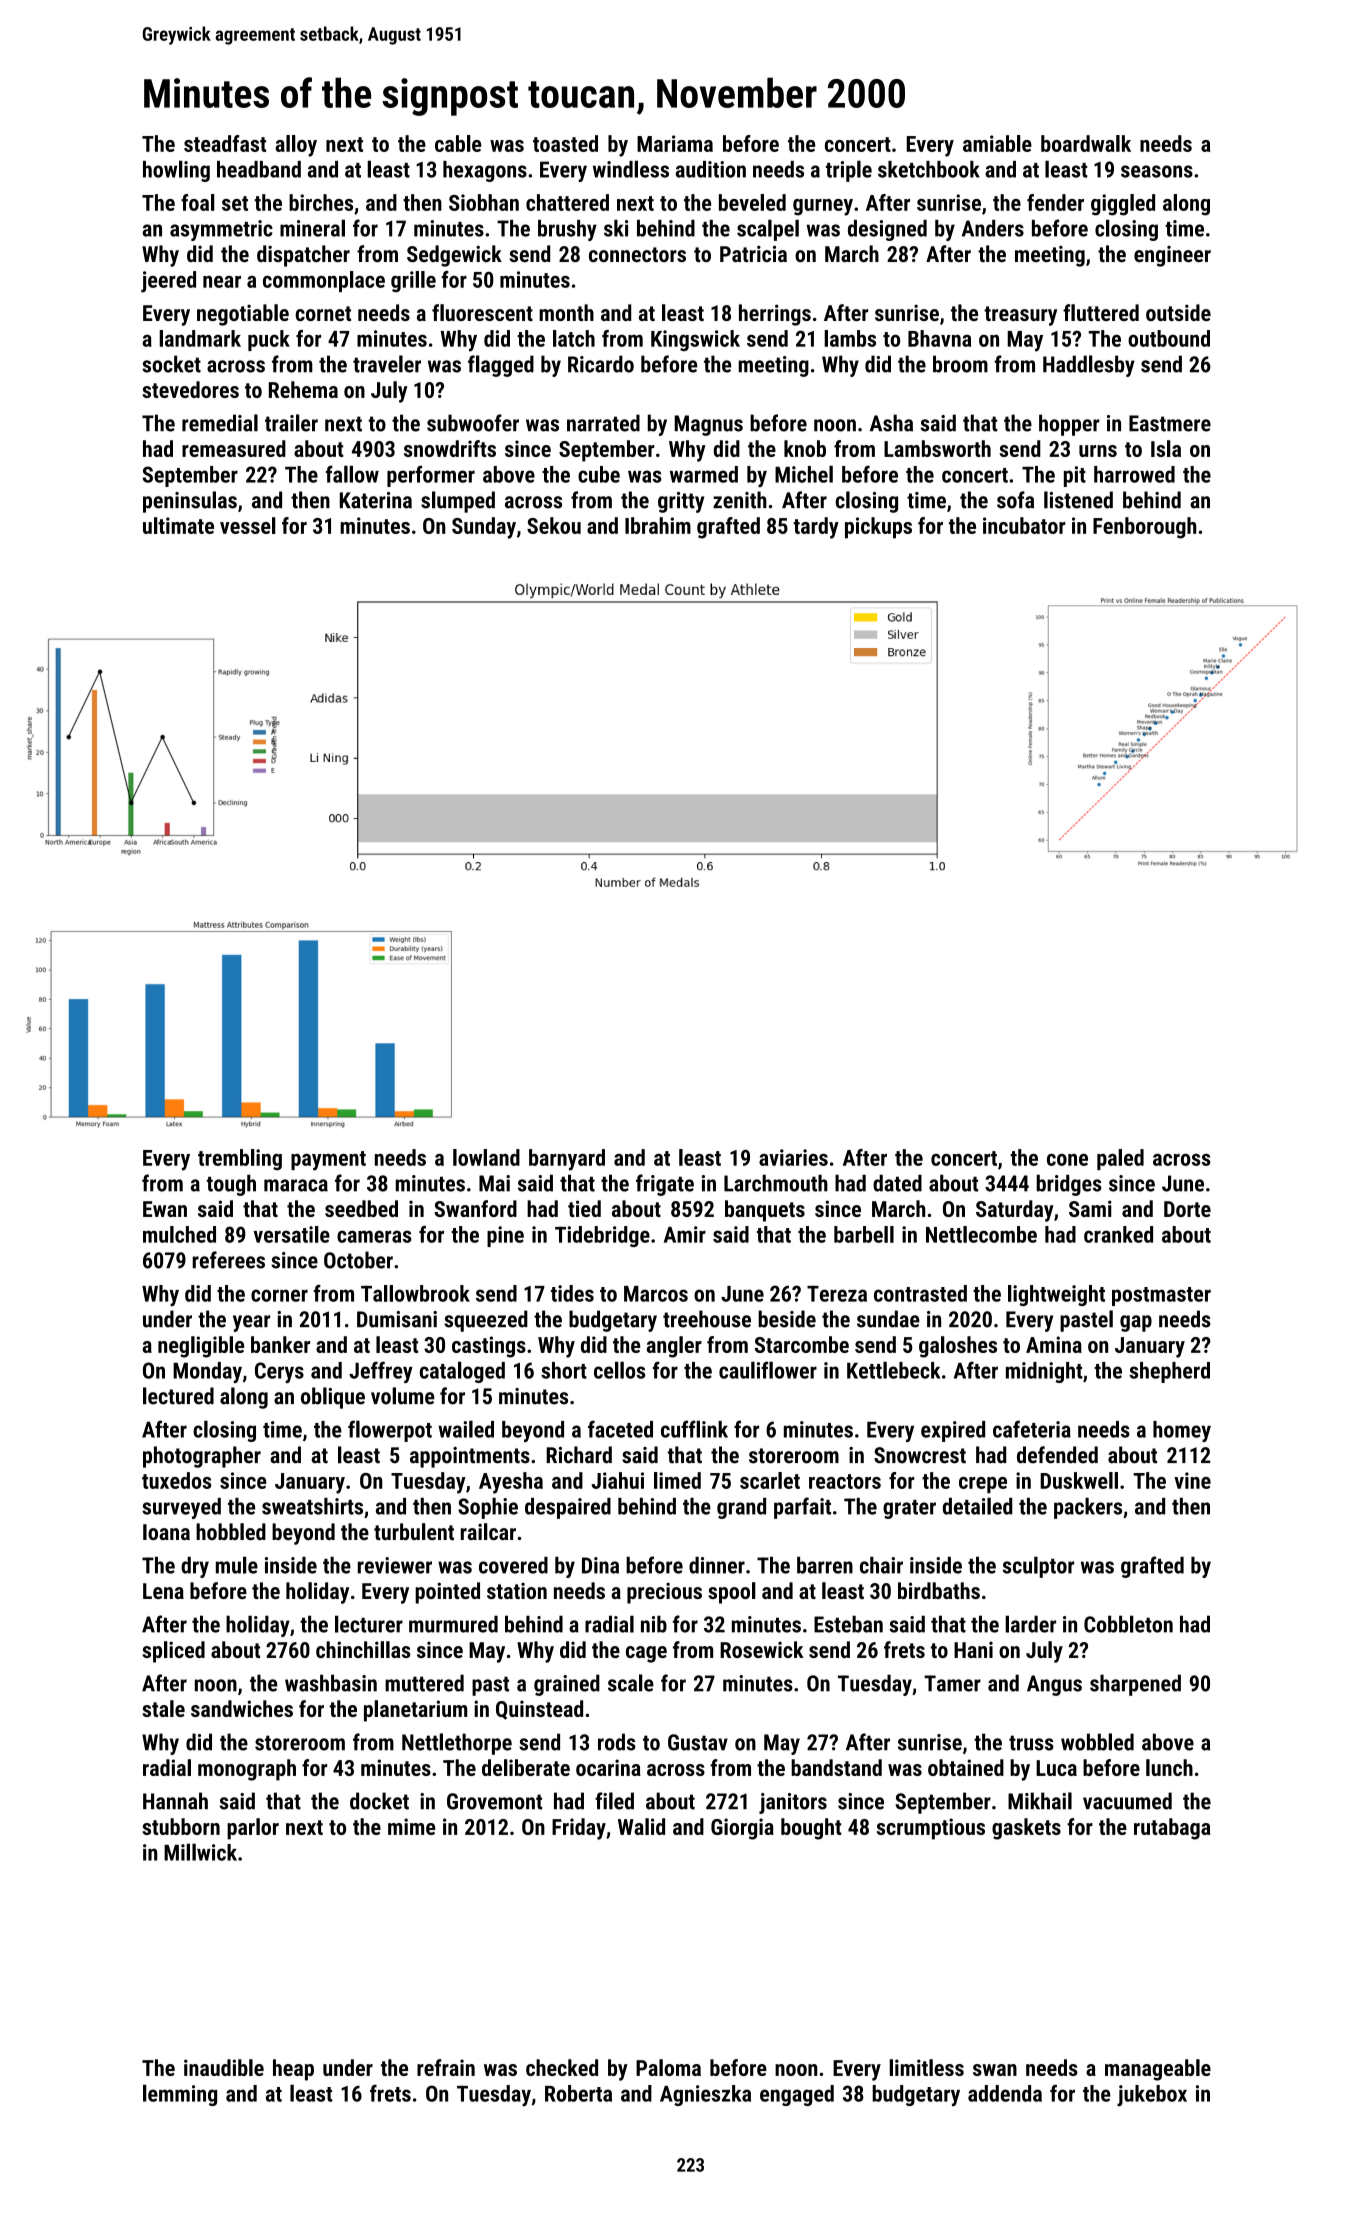 This document has width=1353, height=2228. What do you see at coordinates (658, 525) in the document?
I see `Ibrahim` at bounding box center [658, 525].
